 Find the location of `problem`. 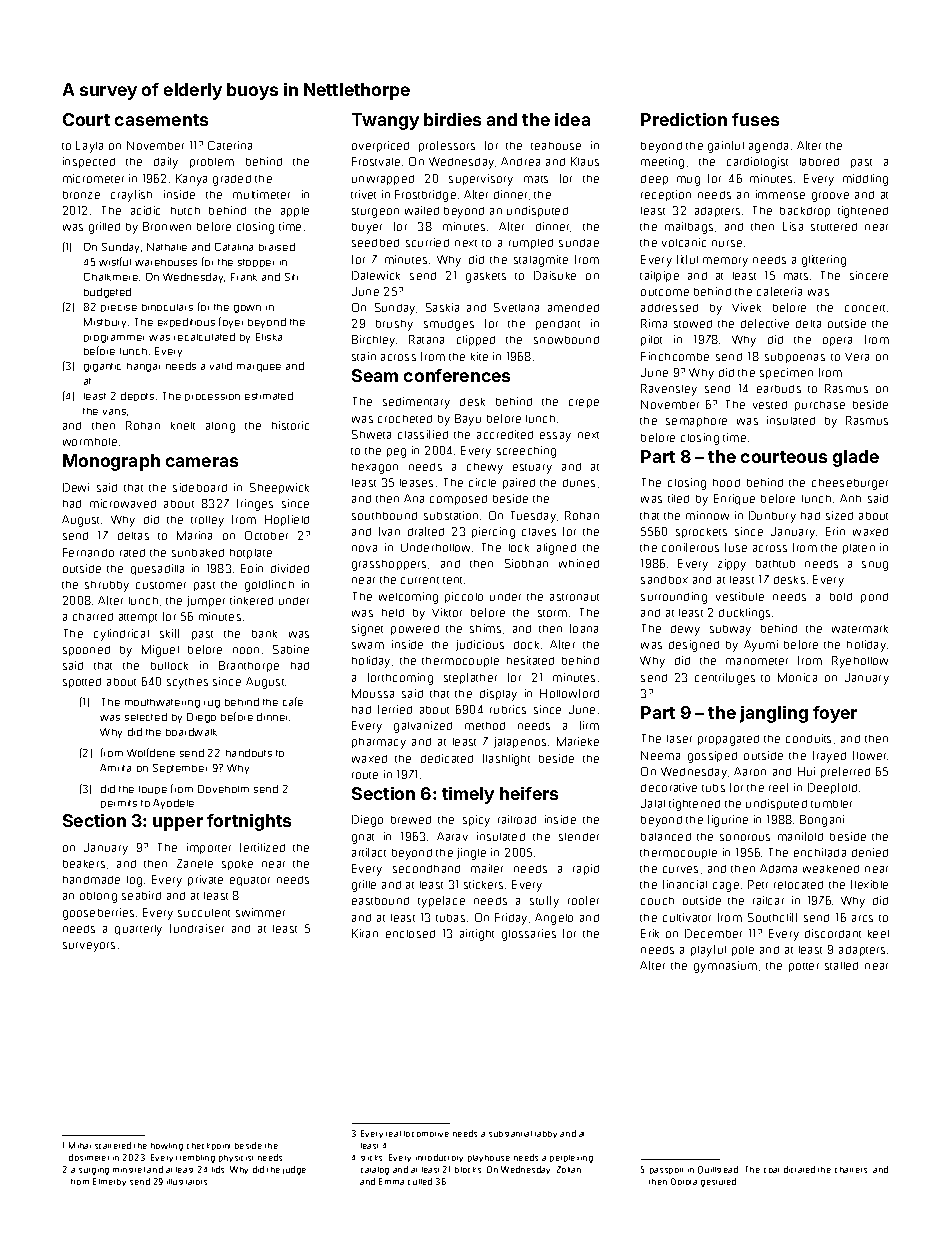

problem is located at coordinates (212, 163).
